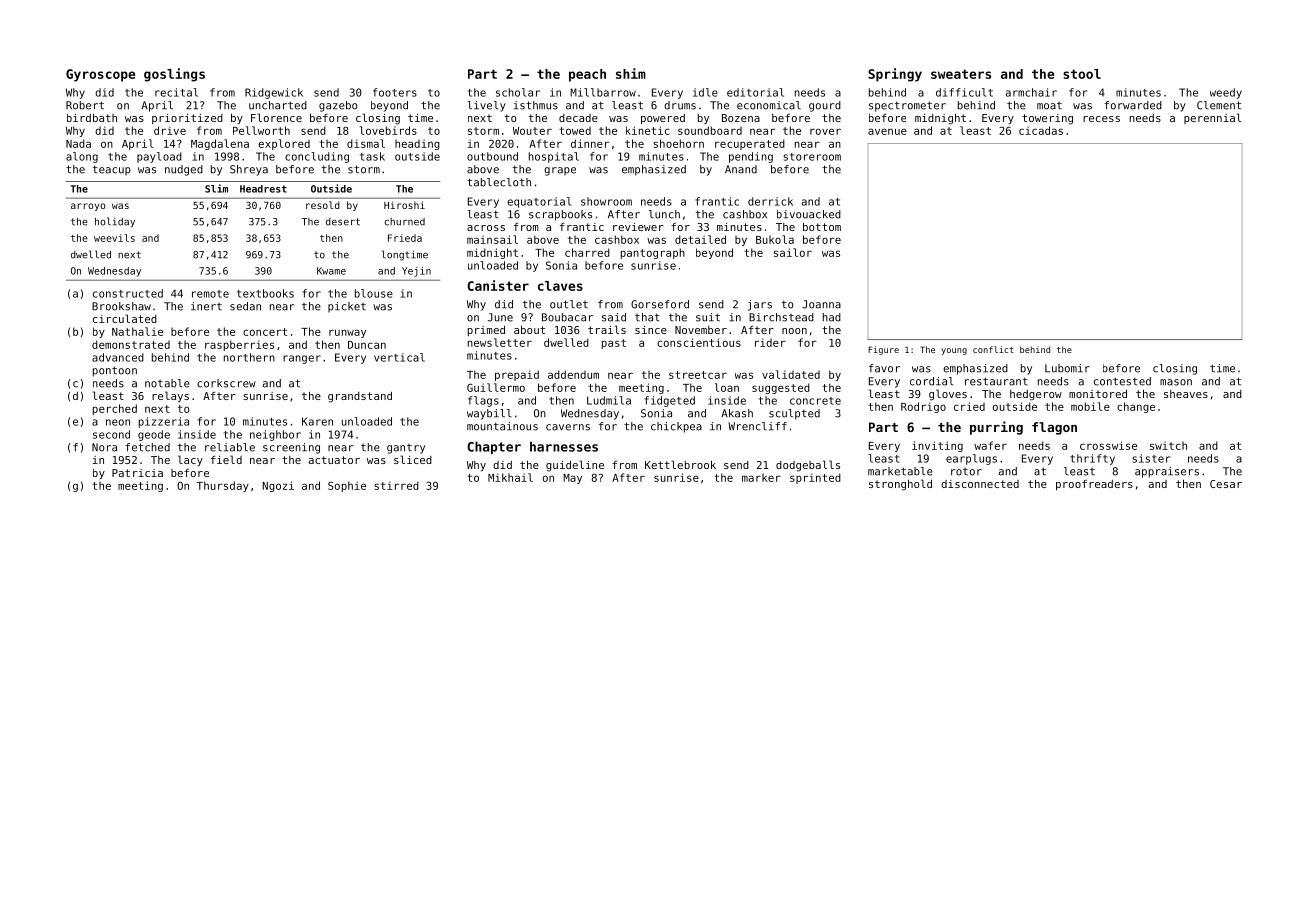 The width and height of the page is (1308, 924). What do you see at coordinates (895, 75) in the page?
I see `Springy` at bounding box center [895, 75].
